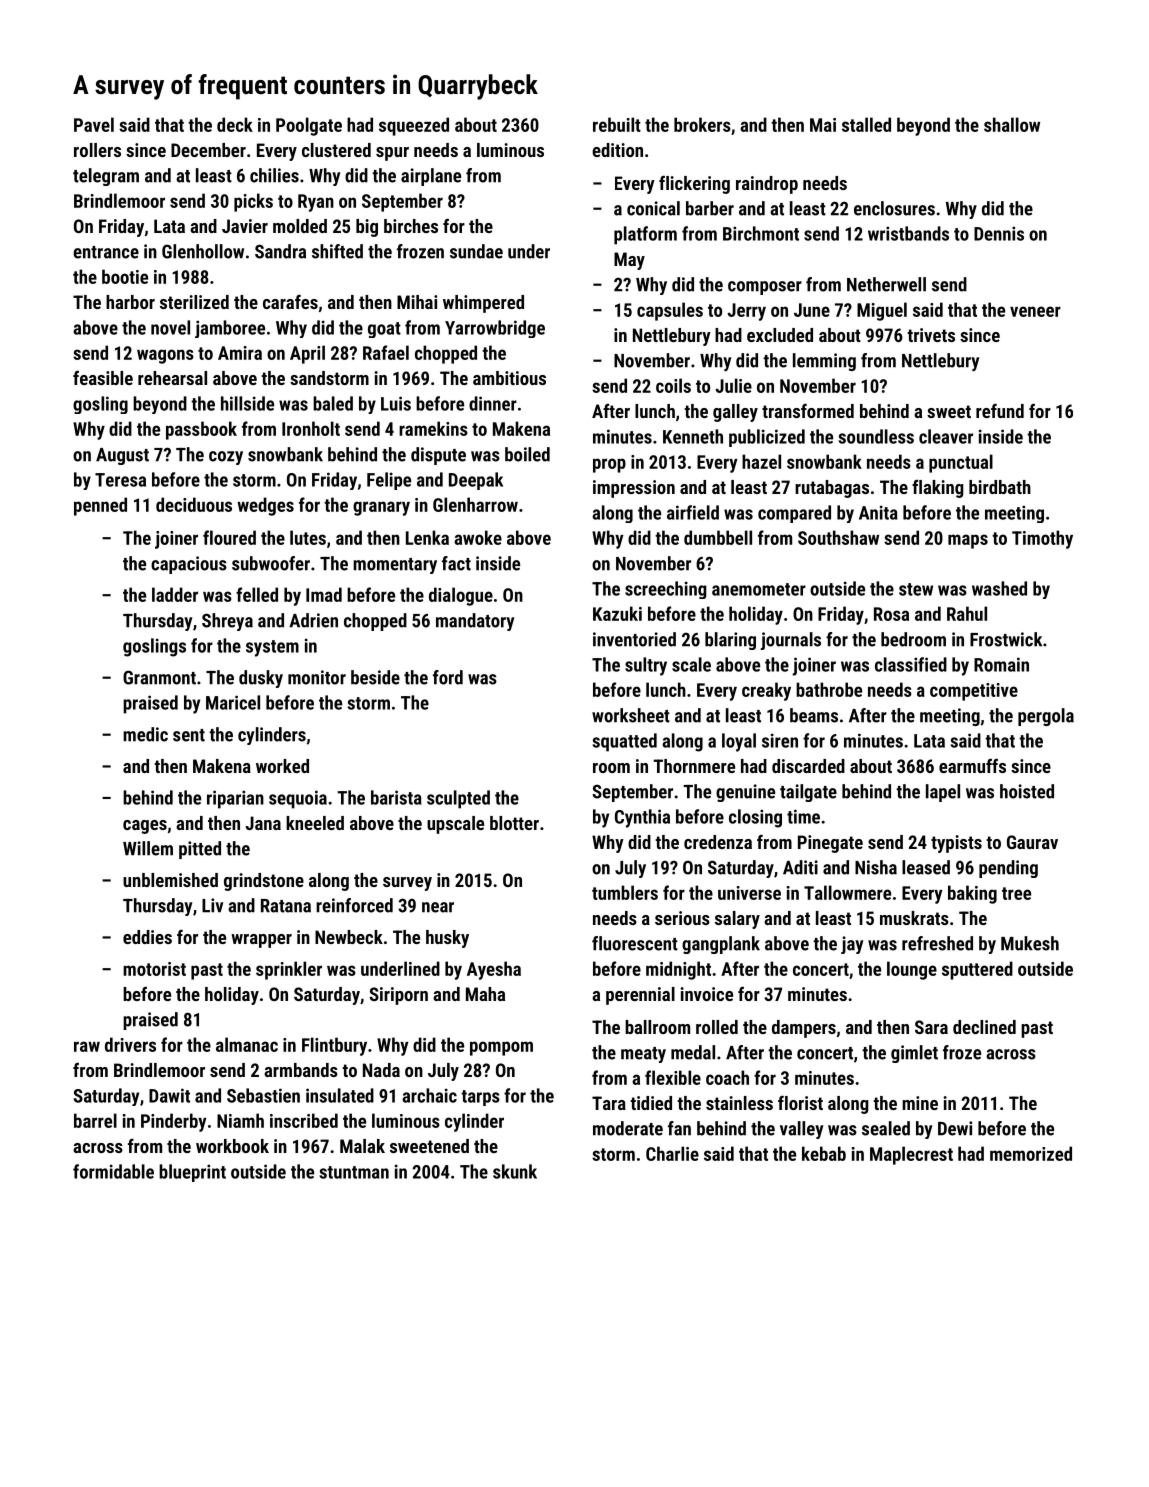  Describe the element at coordinates (354, 1172) in the image. I see `stuntman` at that location.
